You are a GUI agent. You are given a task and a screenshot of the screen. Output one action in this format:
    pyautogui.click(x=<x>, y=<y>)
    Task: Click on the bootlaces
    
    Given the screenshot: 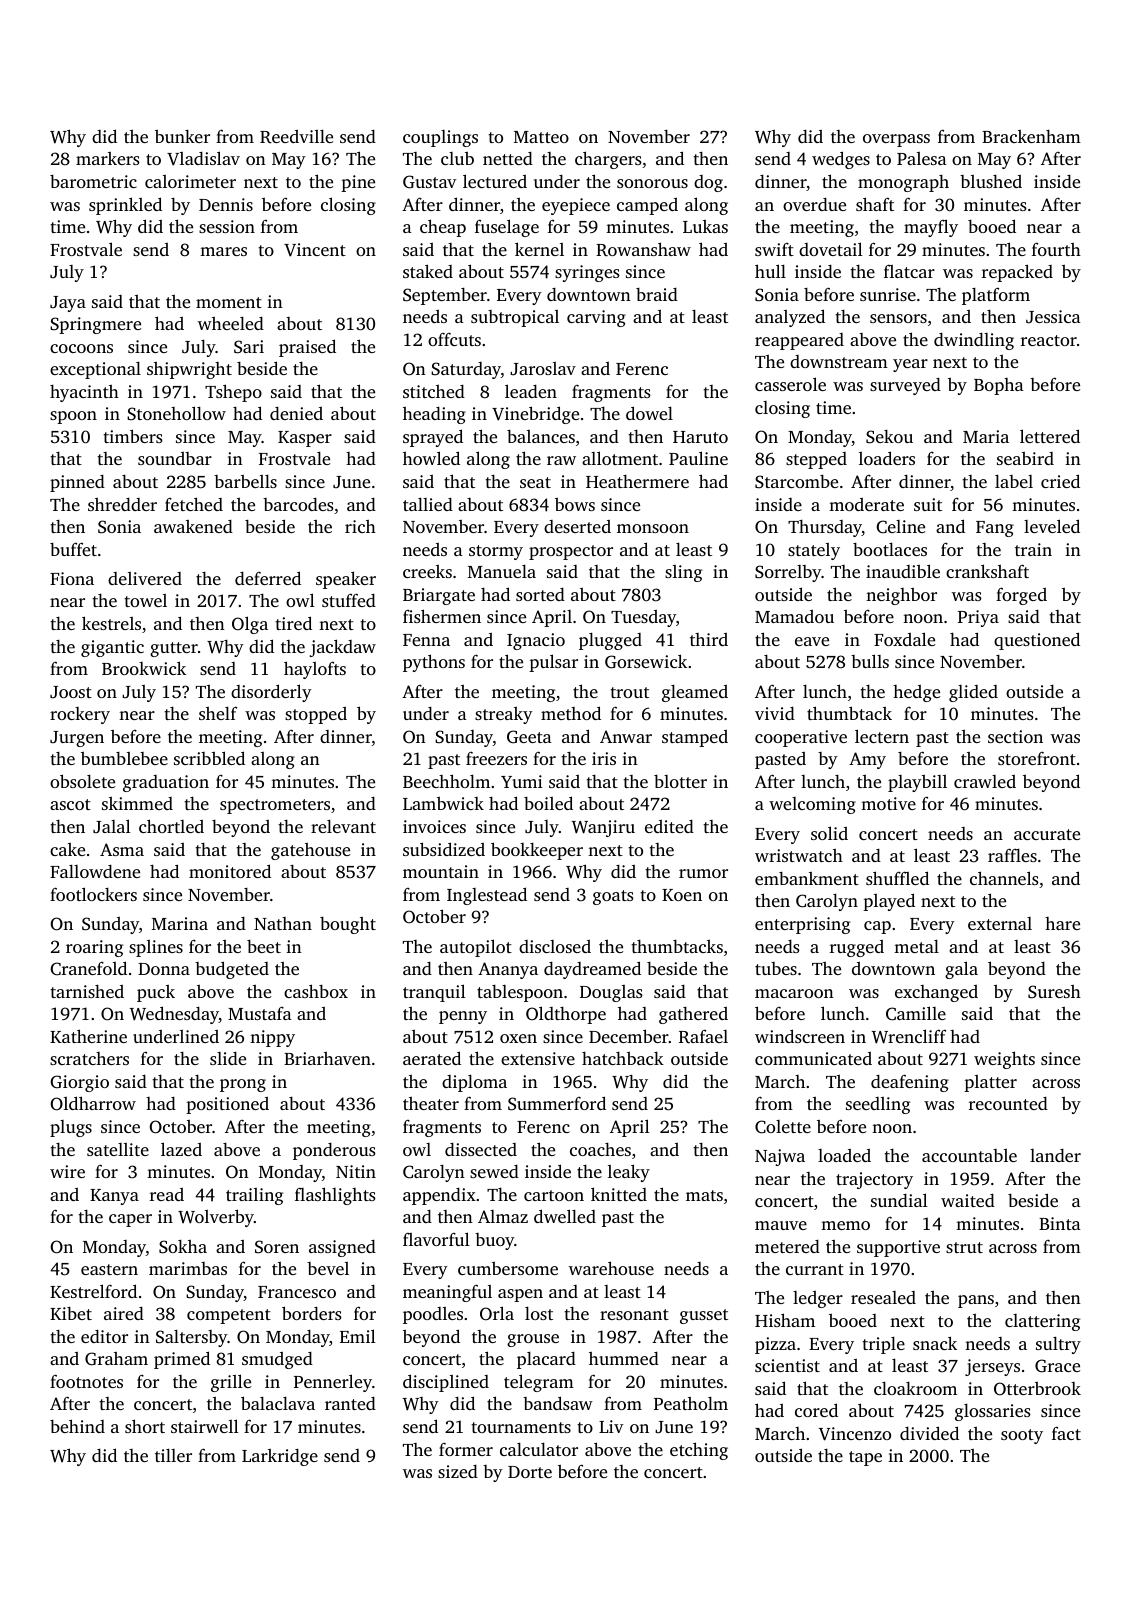 What is the action you would take?
    pyautogui.click(x=890, y=549)
